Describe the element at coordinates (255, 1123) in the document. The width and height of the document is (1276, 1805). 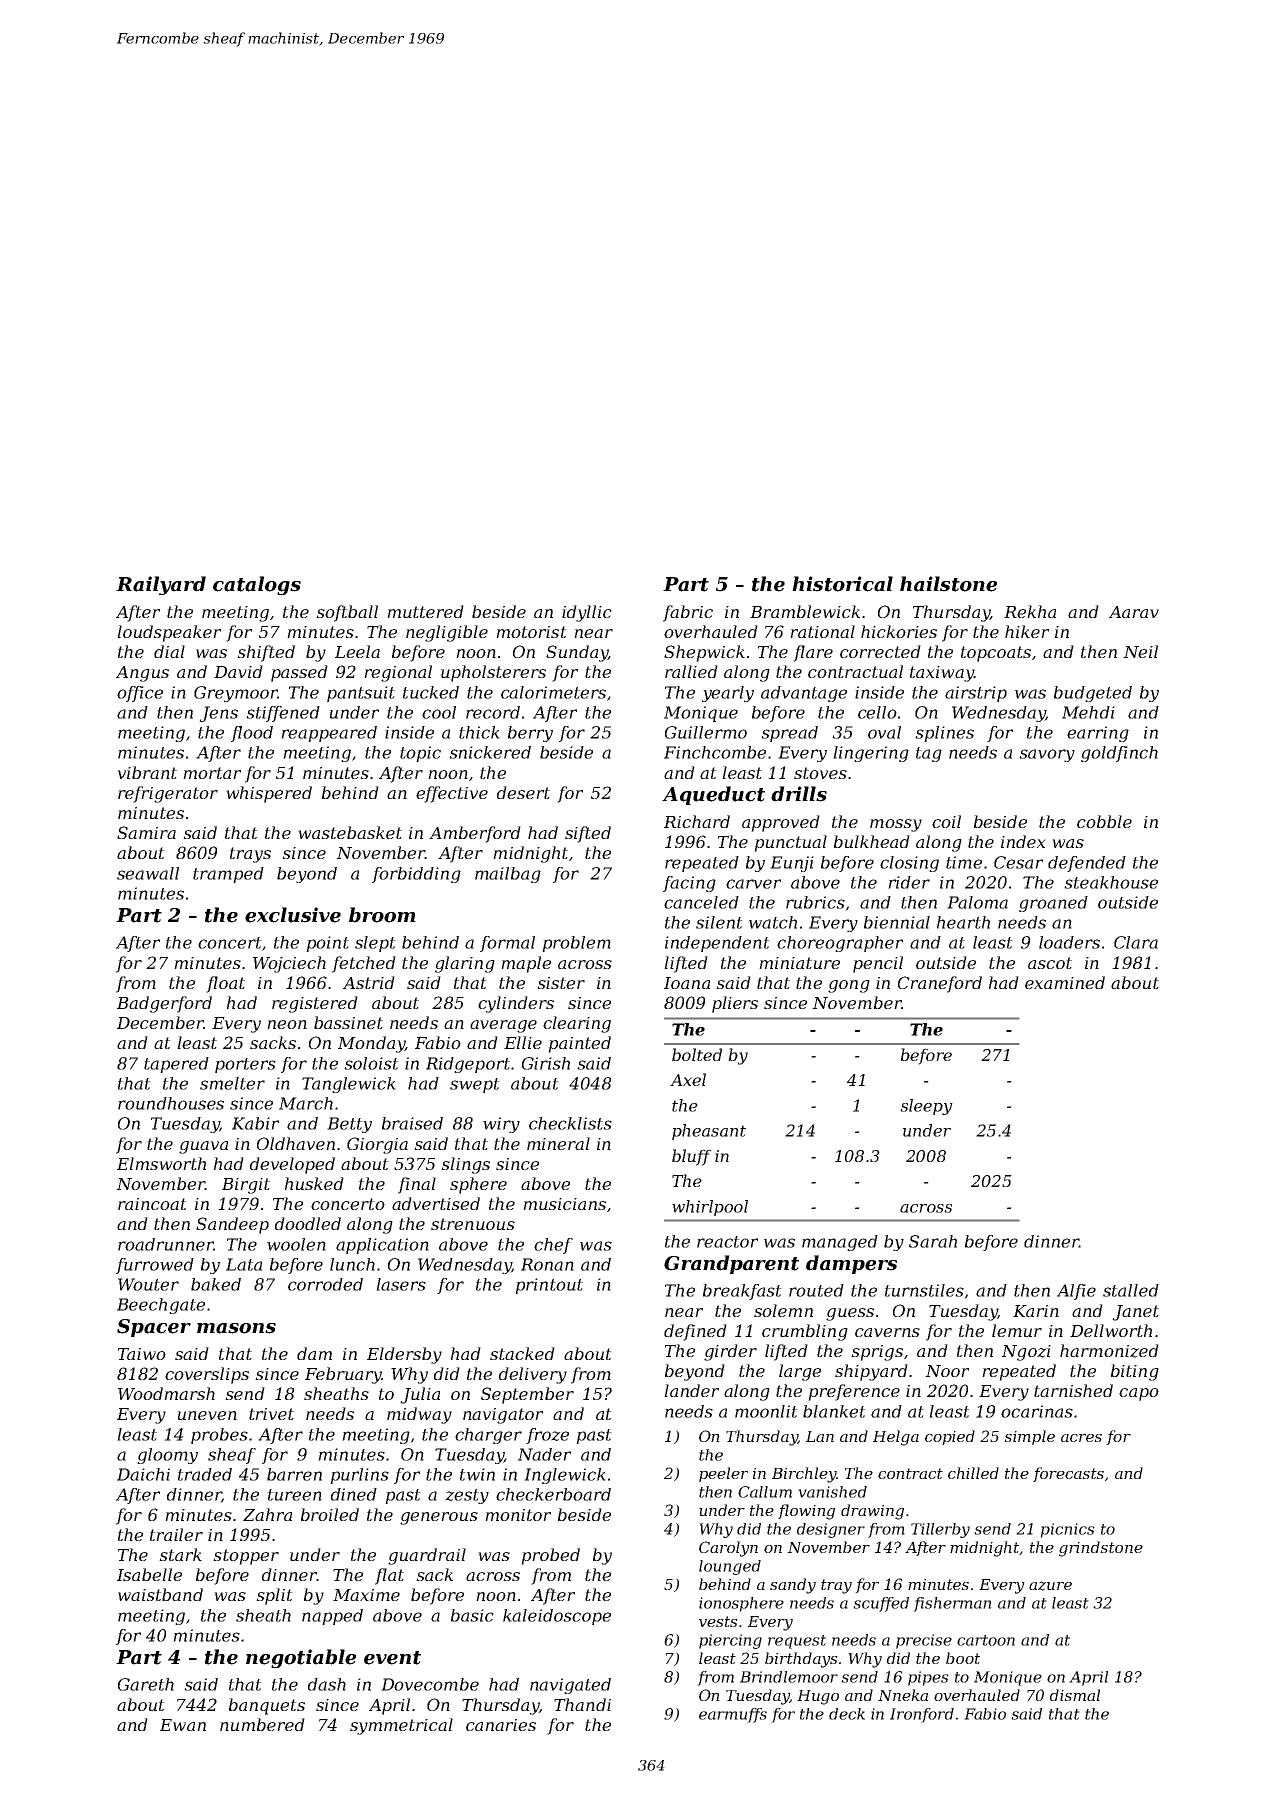
I see `Kabir` at that location.
